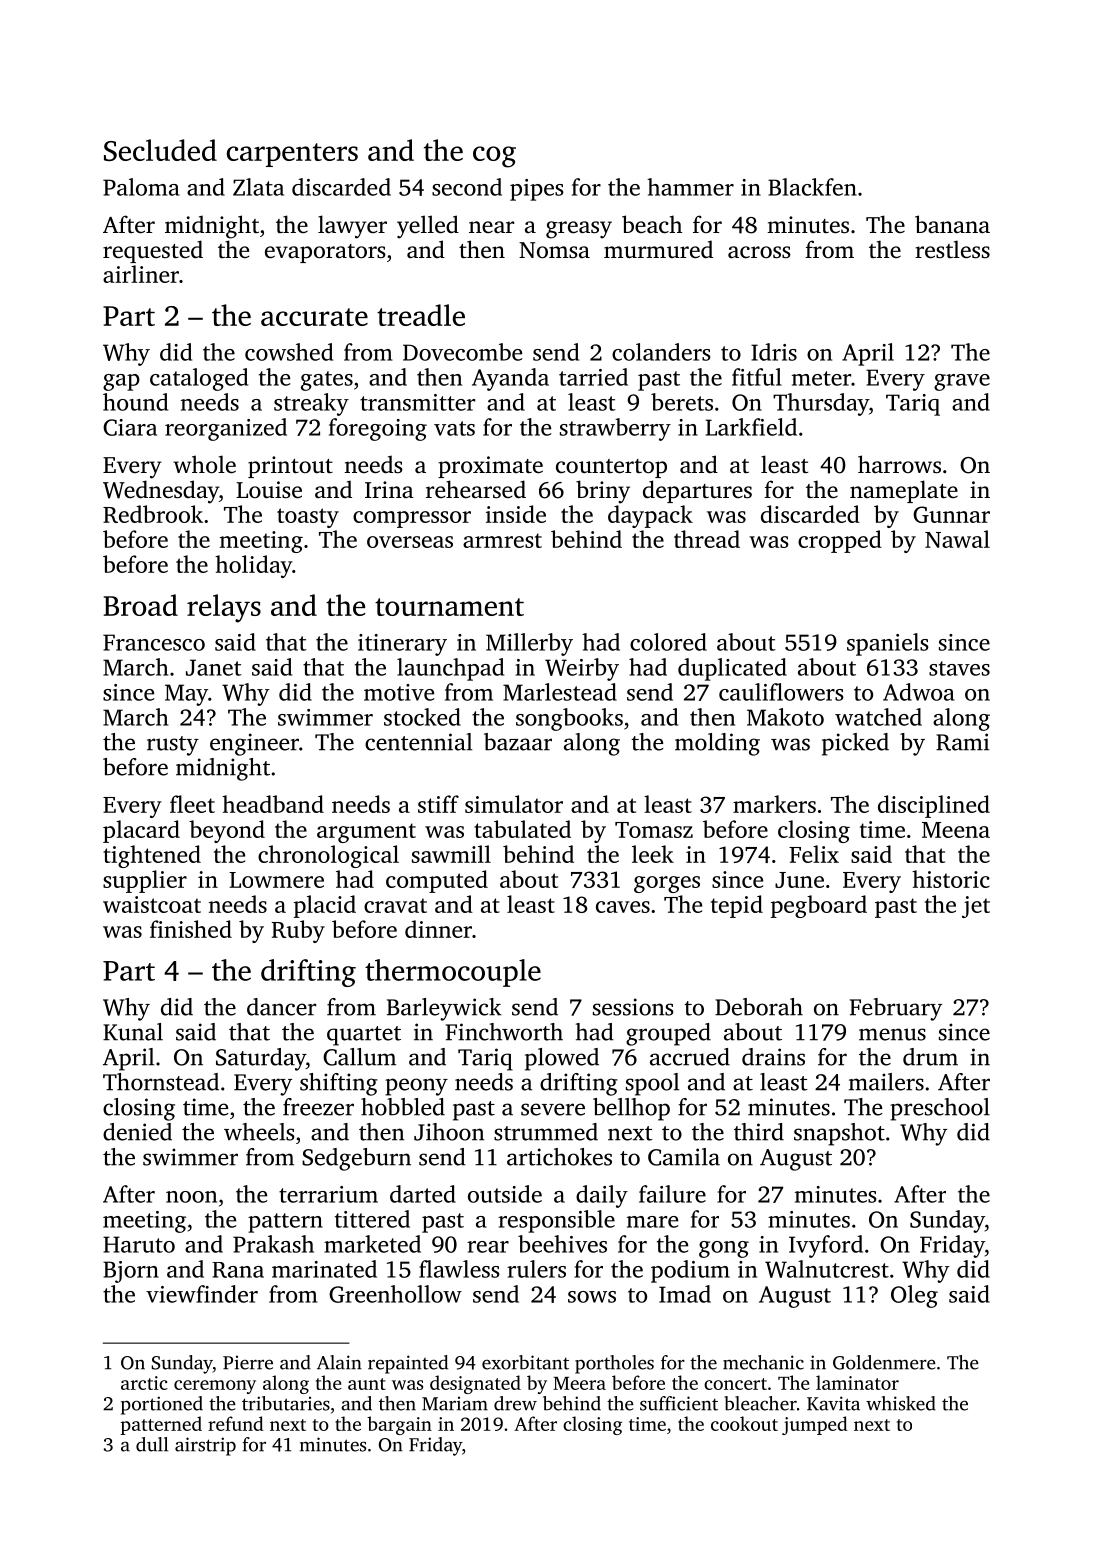 This document has height=1553, width=1093. Describe the element at coordinates (821, 404) in the document. I see `Thursday` at that location.
